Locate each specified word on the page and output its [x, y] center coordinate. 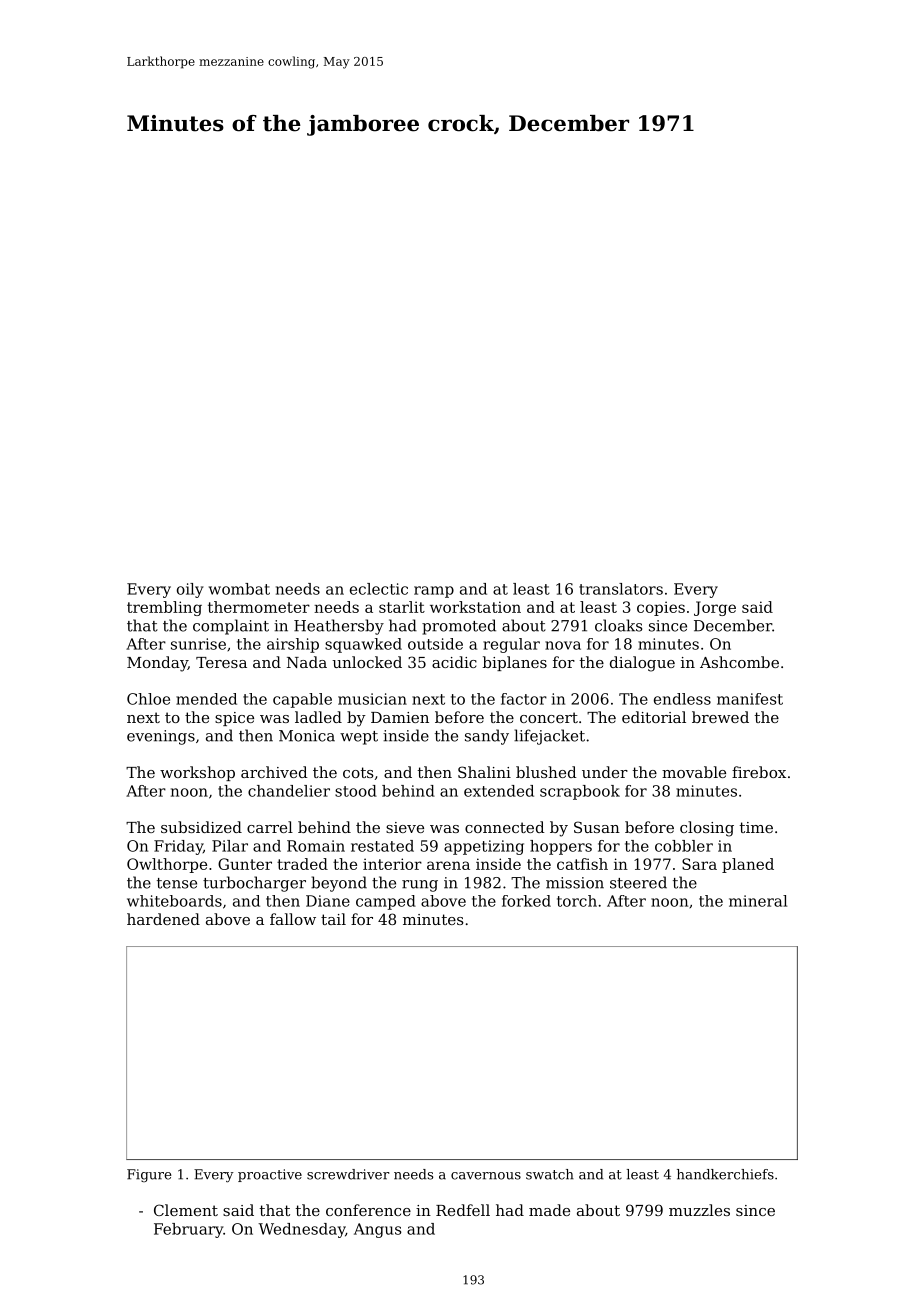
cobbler [684, 846]
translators [621, 589]
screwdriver [348, 1174]
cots [358, 772]
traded [302, 864]
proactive [270, 1175]
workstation [475, 607]
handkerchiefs [725, 1174]
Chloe [148, 699]
